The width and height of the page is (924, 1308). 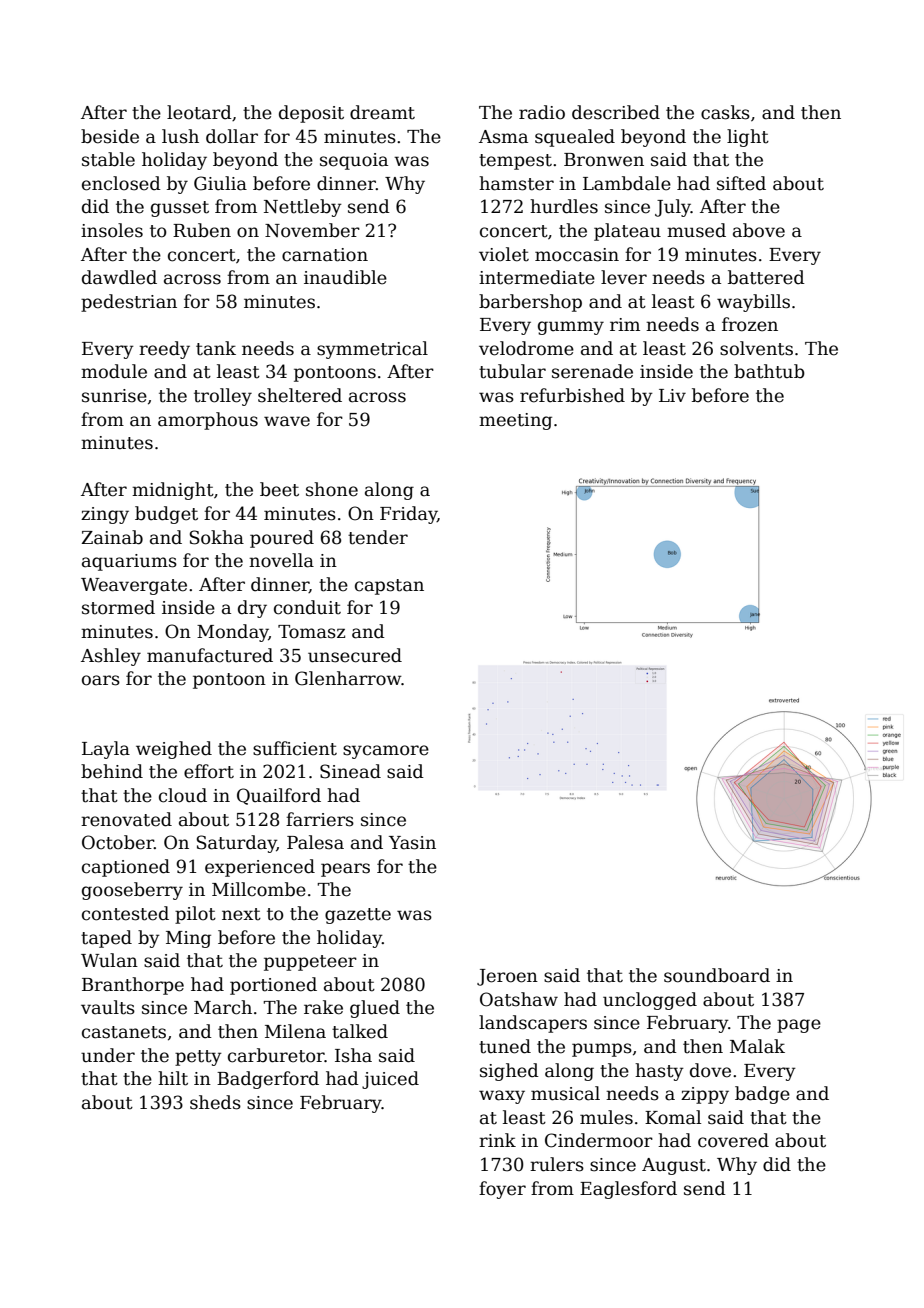 What do you see at coordinates (502, 1190) in the page?
I see `foyer` at bounding box center [502, 1190].
